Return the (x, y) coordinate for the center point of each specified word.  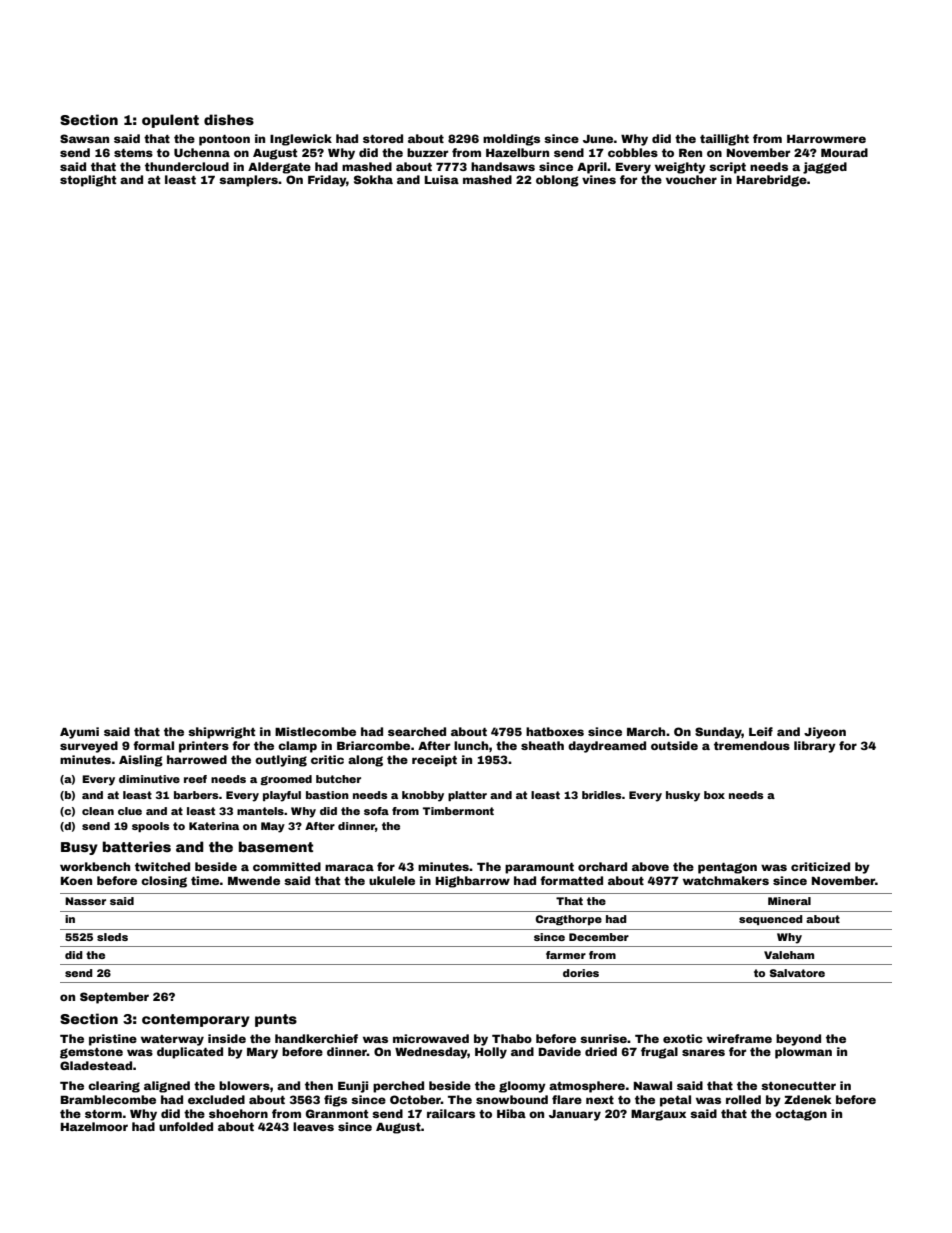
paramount (539, 868)
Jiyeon (825, 733)
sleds (112, 937)
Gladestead (96, 1065)
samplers (248, 181)
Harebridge (772, 181)
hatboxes (555, 731)
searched (417, 731)
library (815, 747)
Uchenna (202, 152)
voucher (691, 179)
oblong (557, 181)
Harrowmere (826, 139)
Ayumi (79, 733)
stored (383, 138)
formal (153, 745)
